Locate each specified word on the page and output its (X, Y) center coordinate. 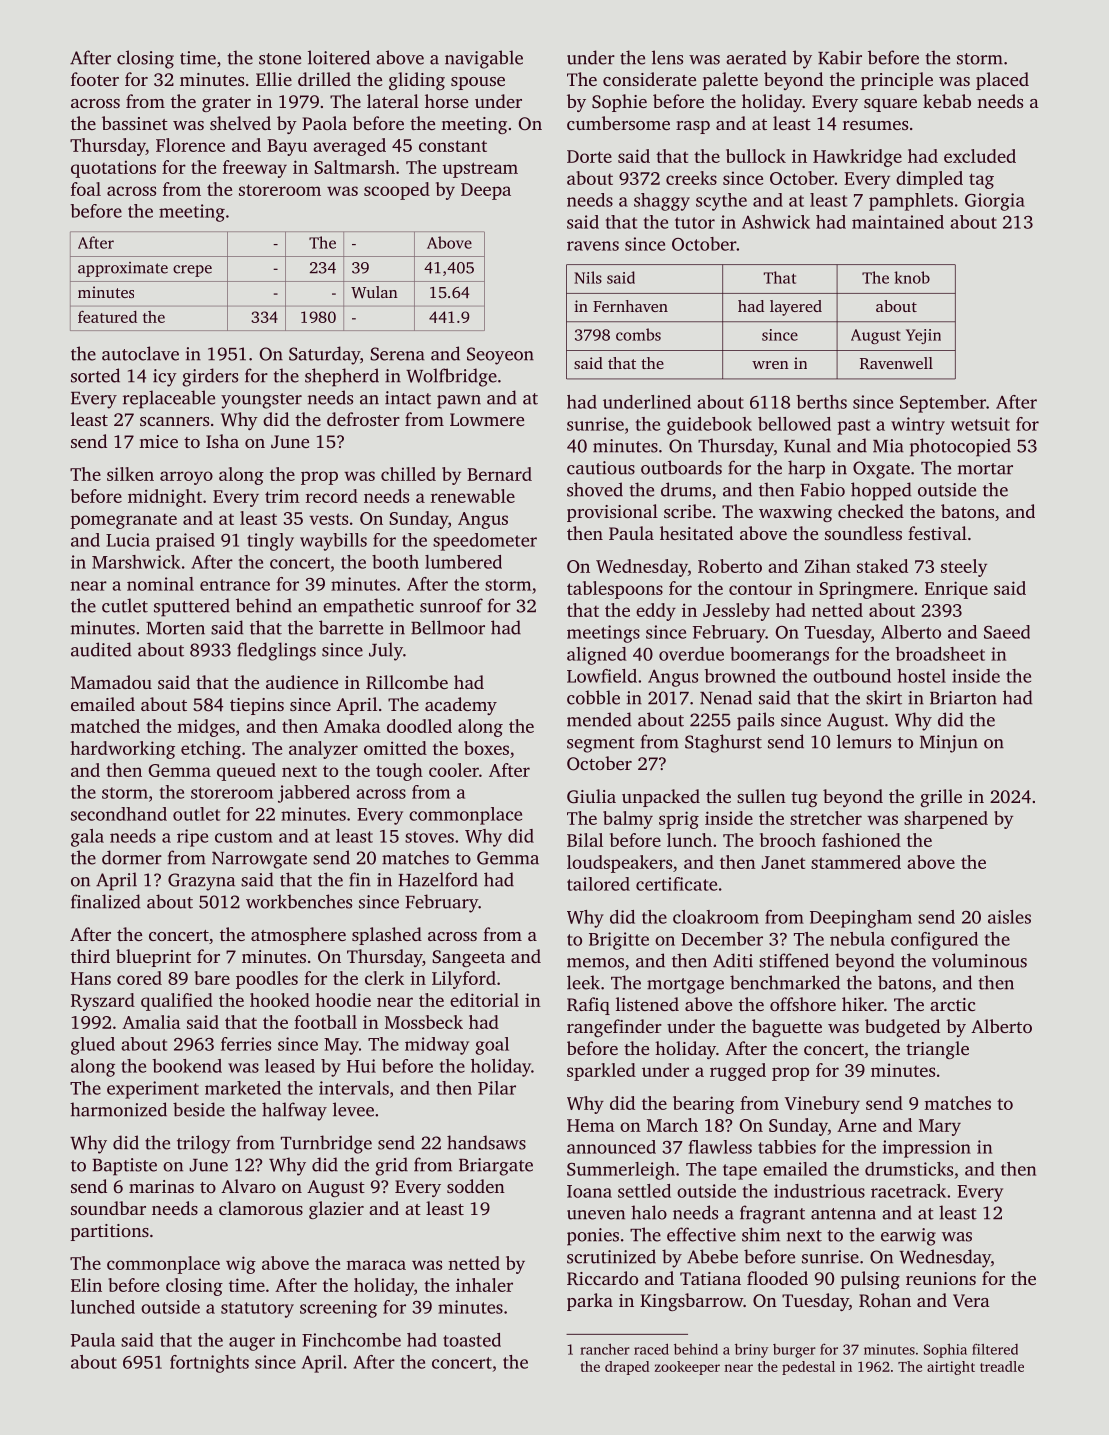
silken (130, 474)
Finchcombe (351, 1340)
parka (590, 1302)
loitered (339, 57)
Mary (940, 1127)
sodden (476, 1186)
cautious (601, 468)
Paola (324, 123)
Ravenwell (896, 363)
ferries (246, 1044)
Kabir (840, 57)
